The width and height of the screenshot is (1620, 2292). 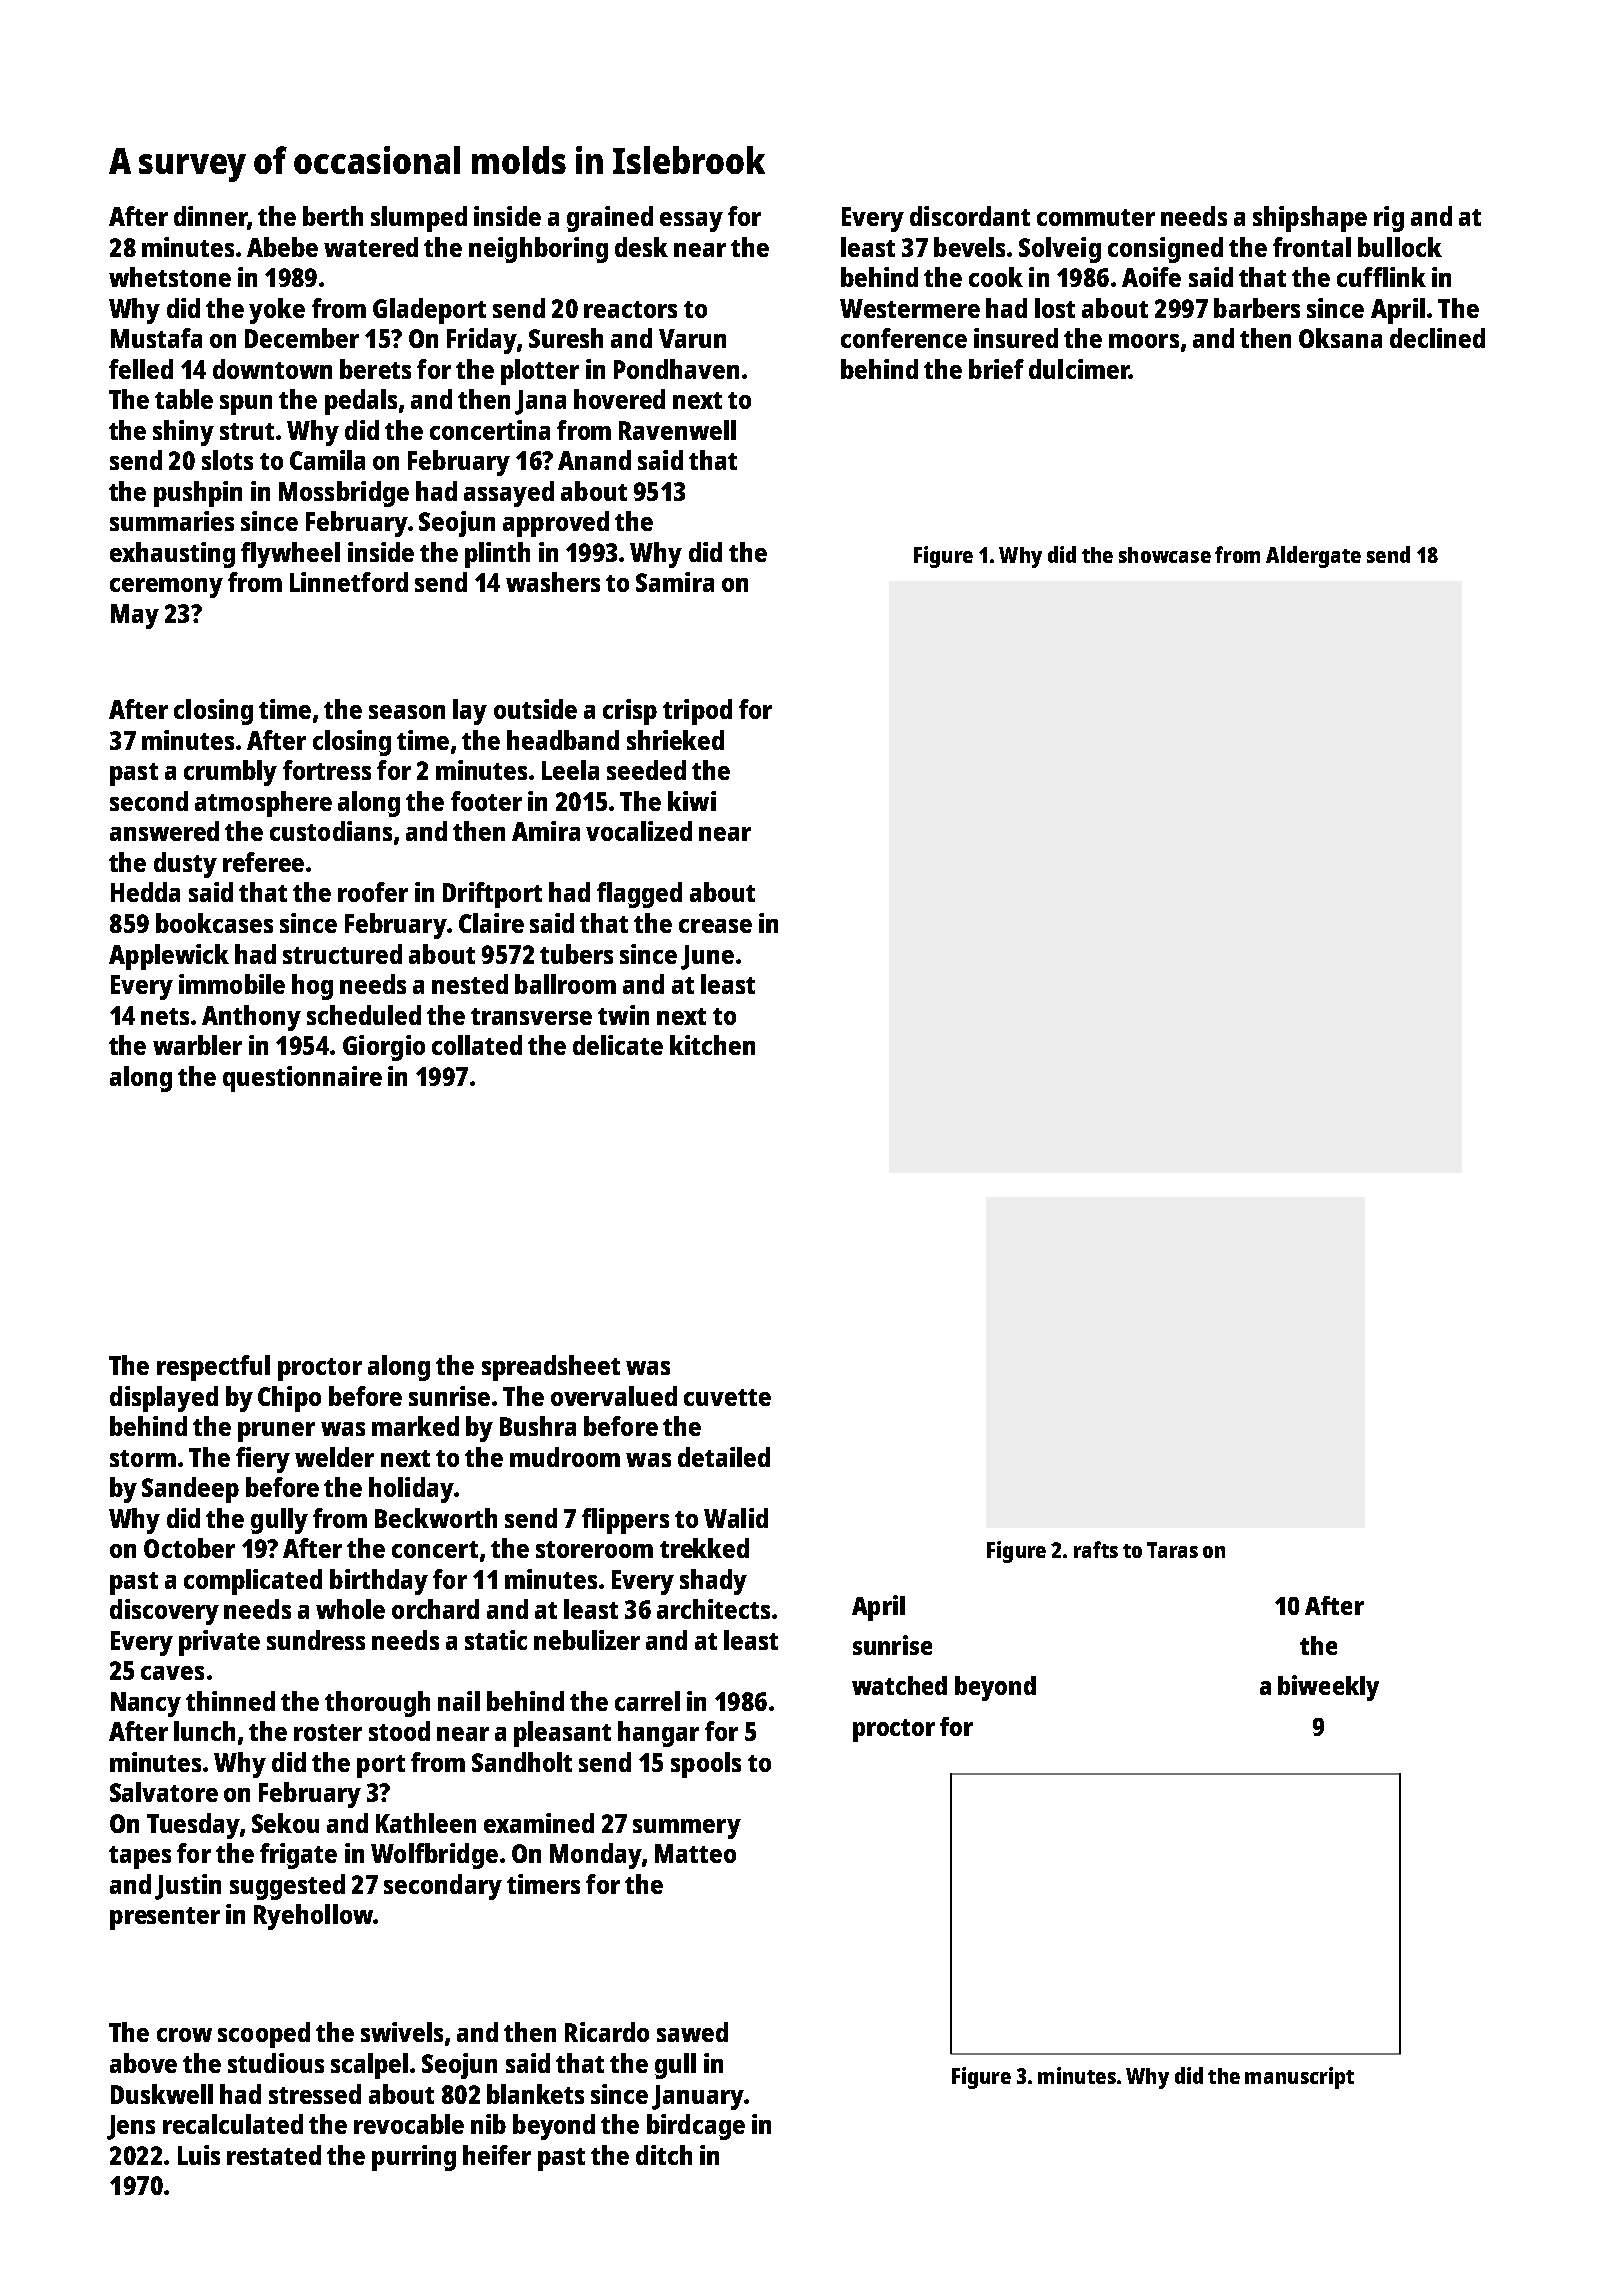 I want to click on washers, so click(x=553, y=582).
